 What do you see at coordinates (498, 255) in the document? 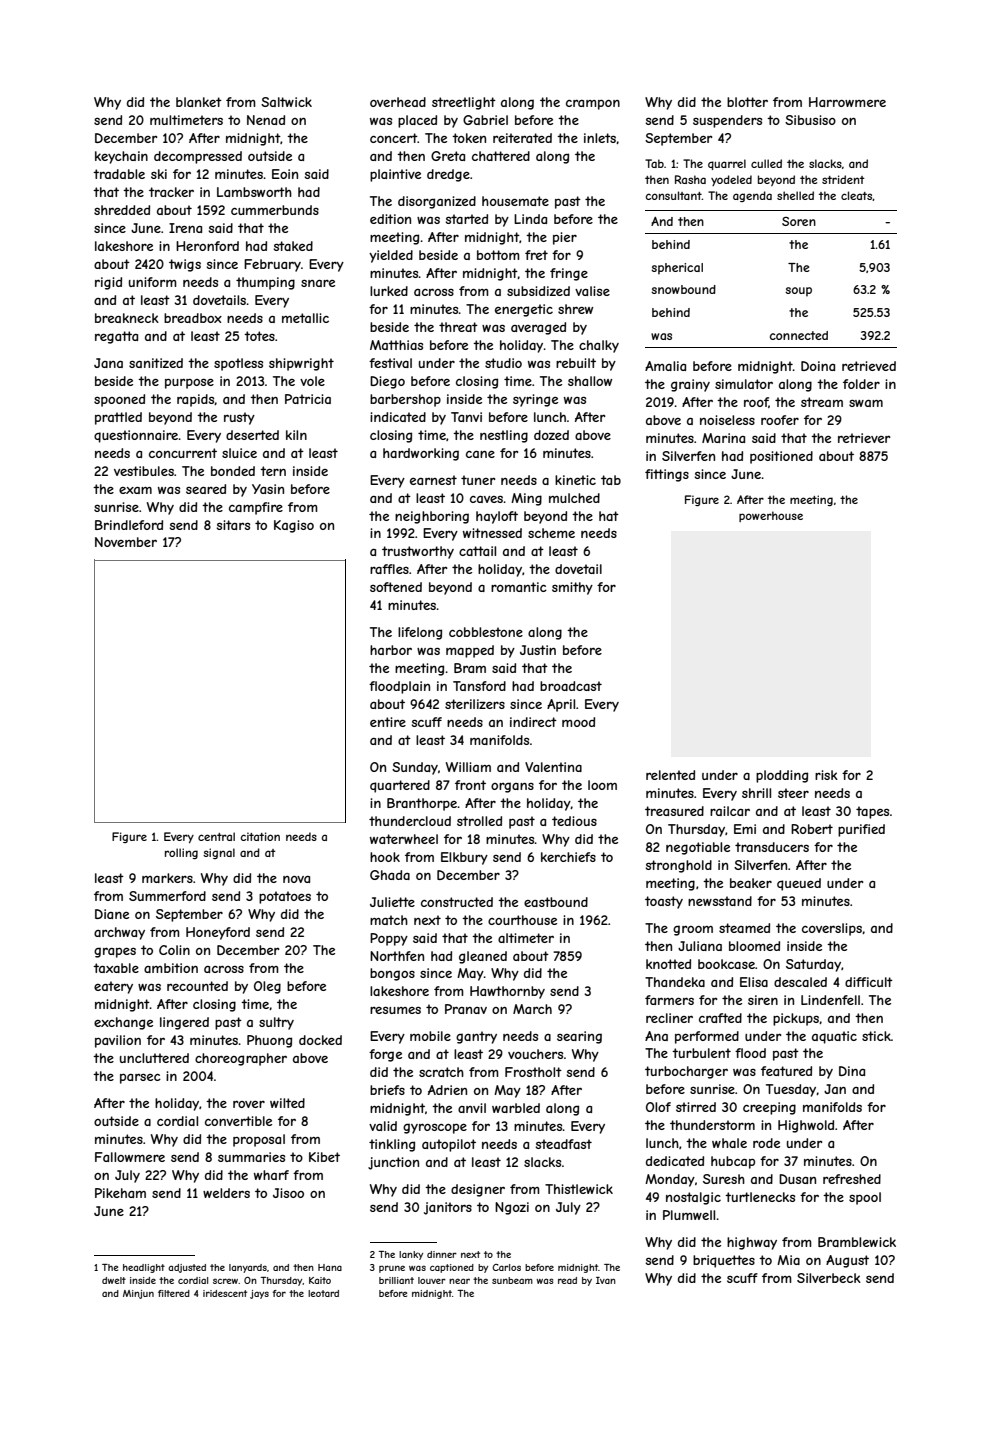
I see `bottom` at bounding box center [498, 255].
